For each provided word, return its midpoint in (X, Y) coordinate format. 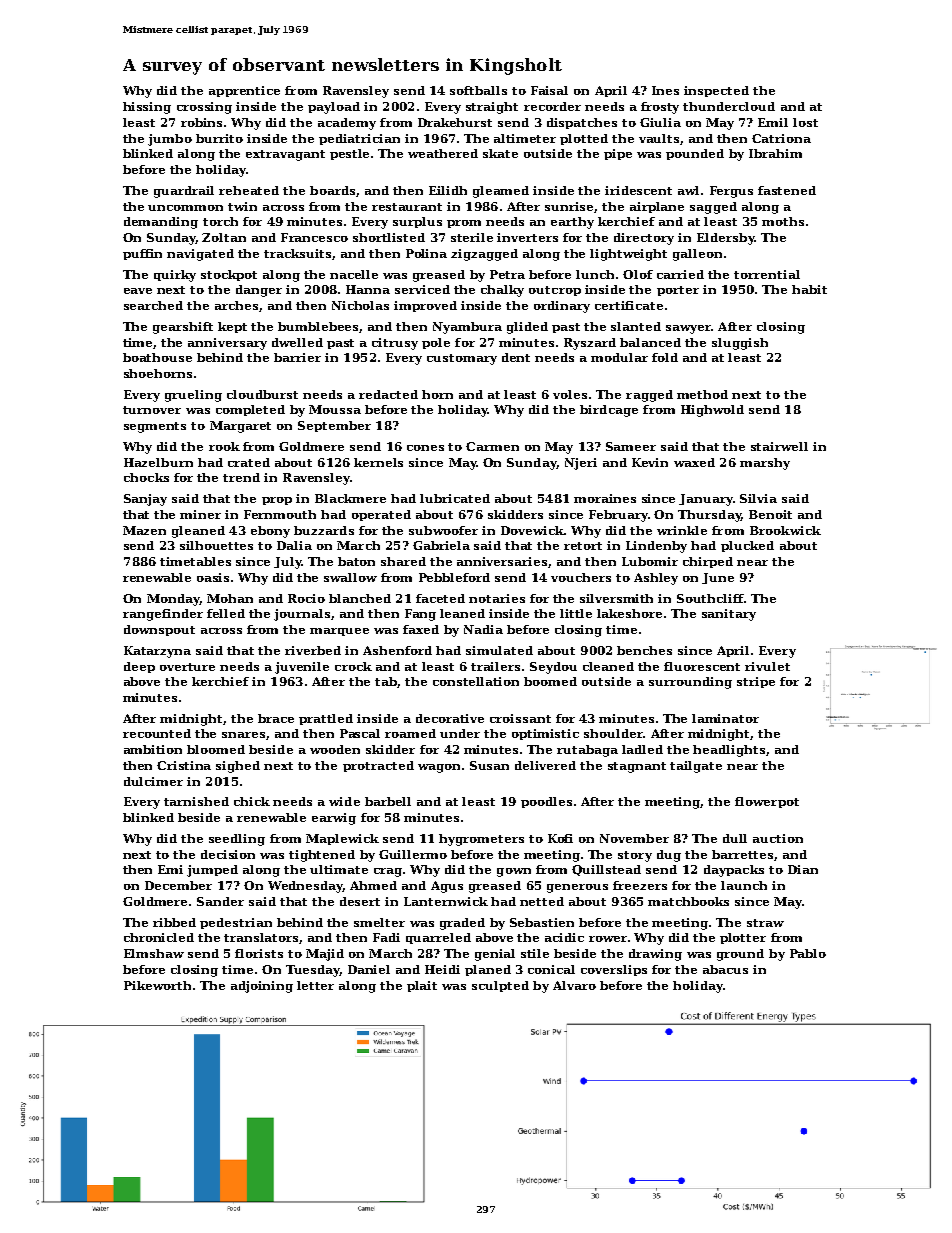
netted (542, 901)
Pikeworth (157, 985)
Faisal (549, 90)
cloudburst (262, 394)
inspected (716, 91)
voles (570, 394)
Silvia (758, 498)
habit (809, 289)
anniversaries (502, 561)
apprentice (244, 91)
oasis (213, 577)
